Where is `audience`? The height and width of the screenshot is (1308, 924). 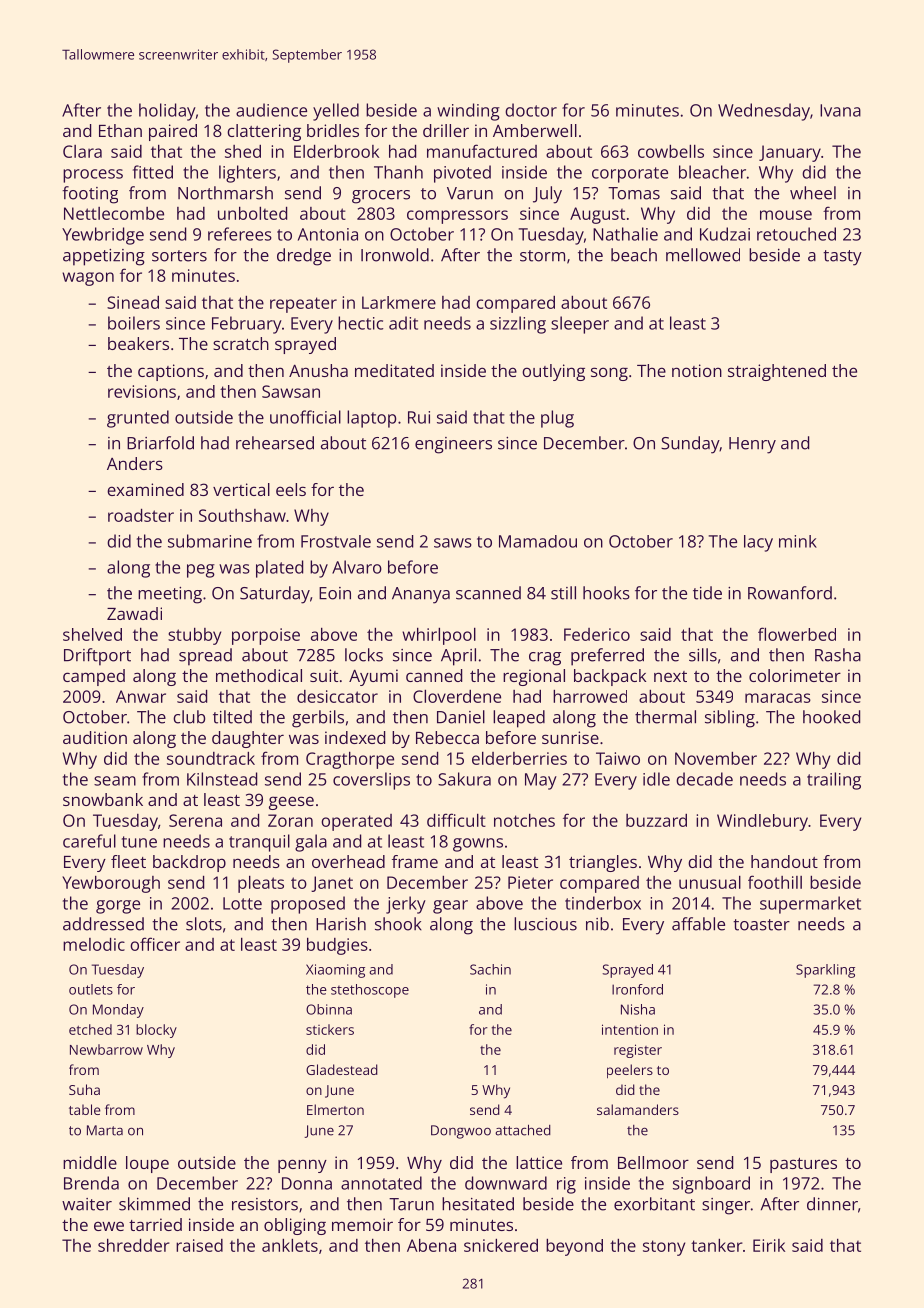
audience is located at coordinates (271, 110).
